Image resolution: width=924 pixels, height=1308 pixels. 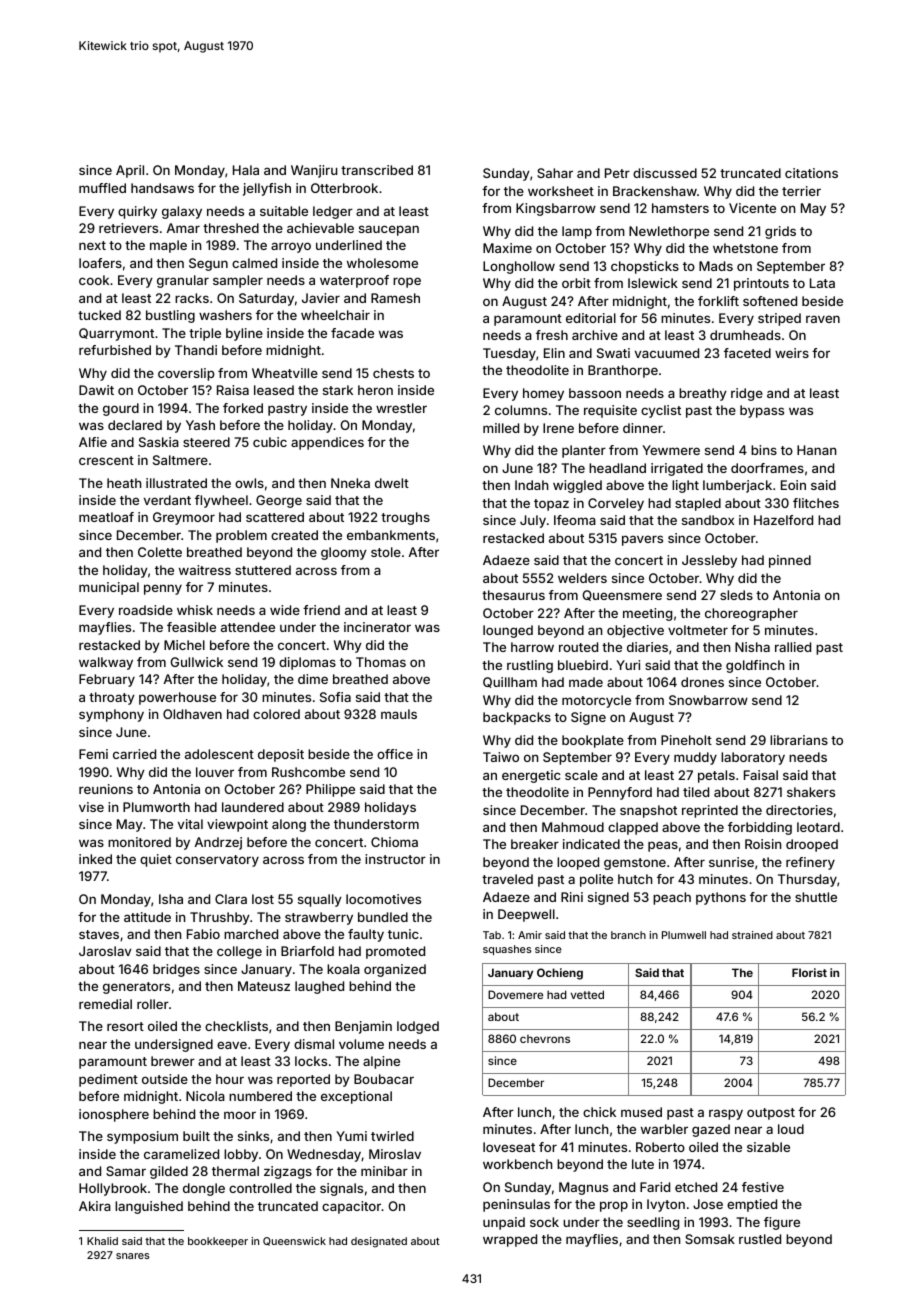 What do you see at coordinates (94, 280) in the screenshot?
I see `cook` at bounding box center [94, 280].
